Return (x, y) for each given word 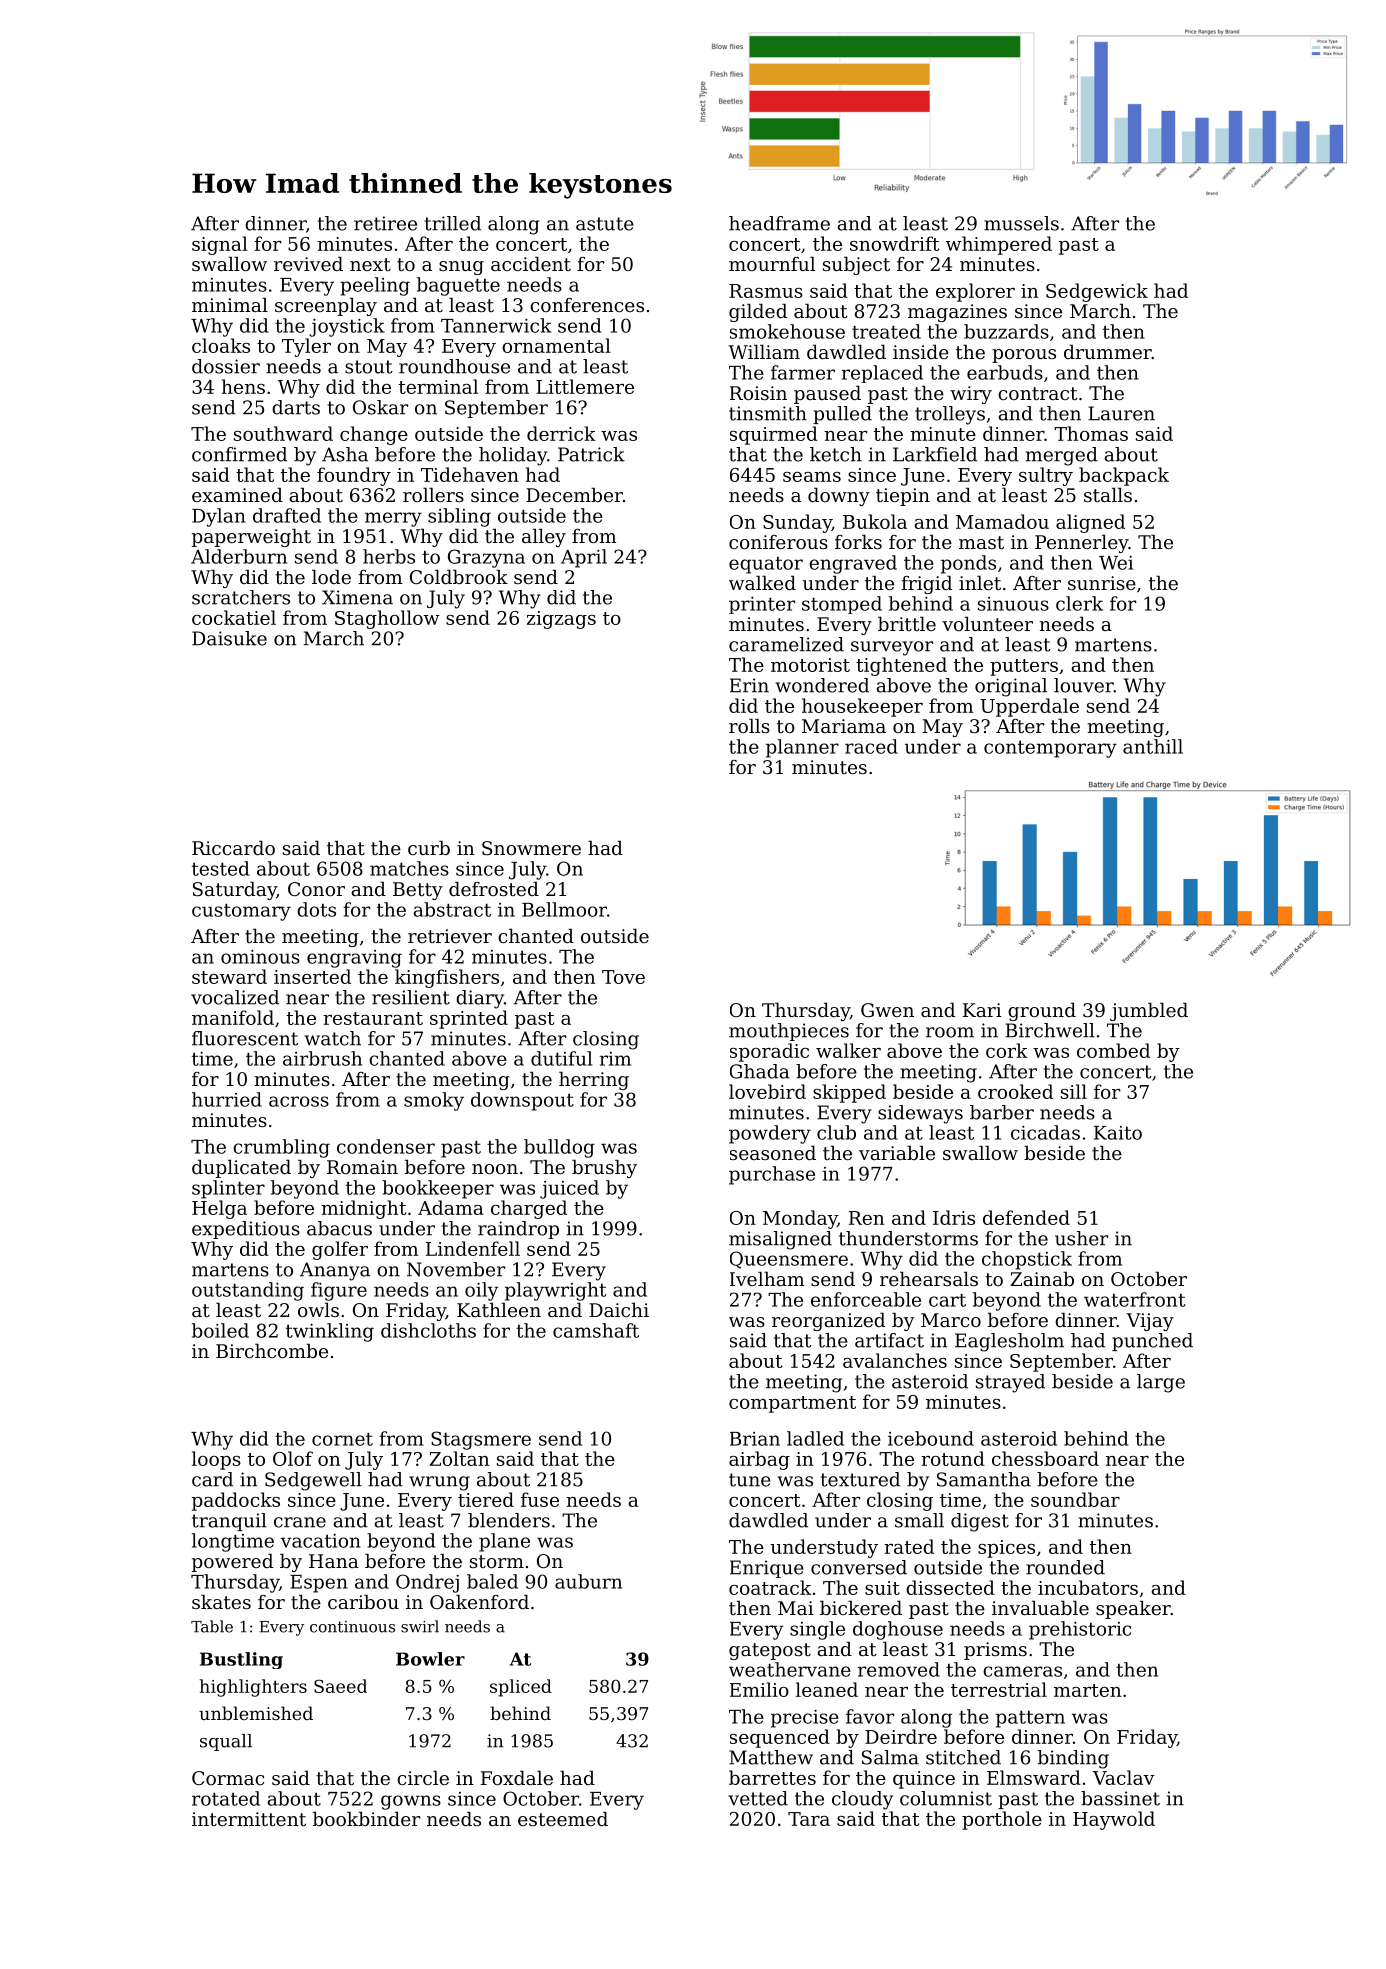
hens (243, 386)
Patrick (591, 454)
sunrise (1102, 583)
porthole (1002, 1820)
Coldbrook (459, 576)
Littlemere (585, 386)
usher (1081, 1238)
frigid (926, 584)
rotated (226, 1798)
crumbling (281, 1148)
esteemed (563, 1818)
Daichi (619, 1309)
